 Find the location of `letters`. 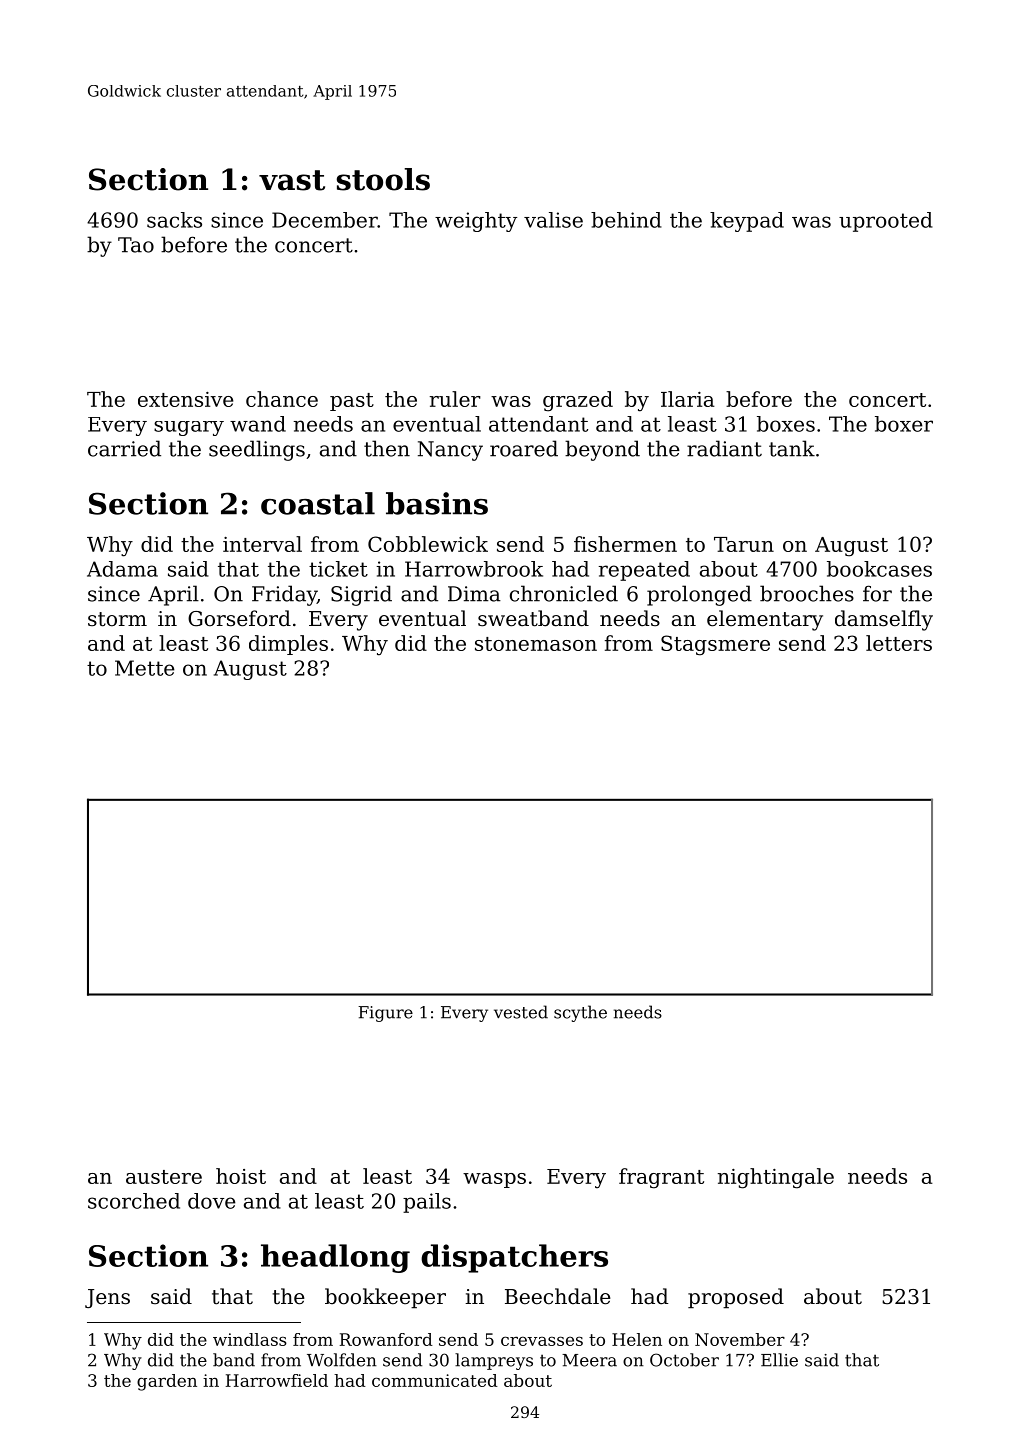

letters is located at coordinates (899, 643).
